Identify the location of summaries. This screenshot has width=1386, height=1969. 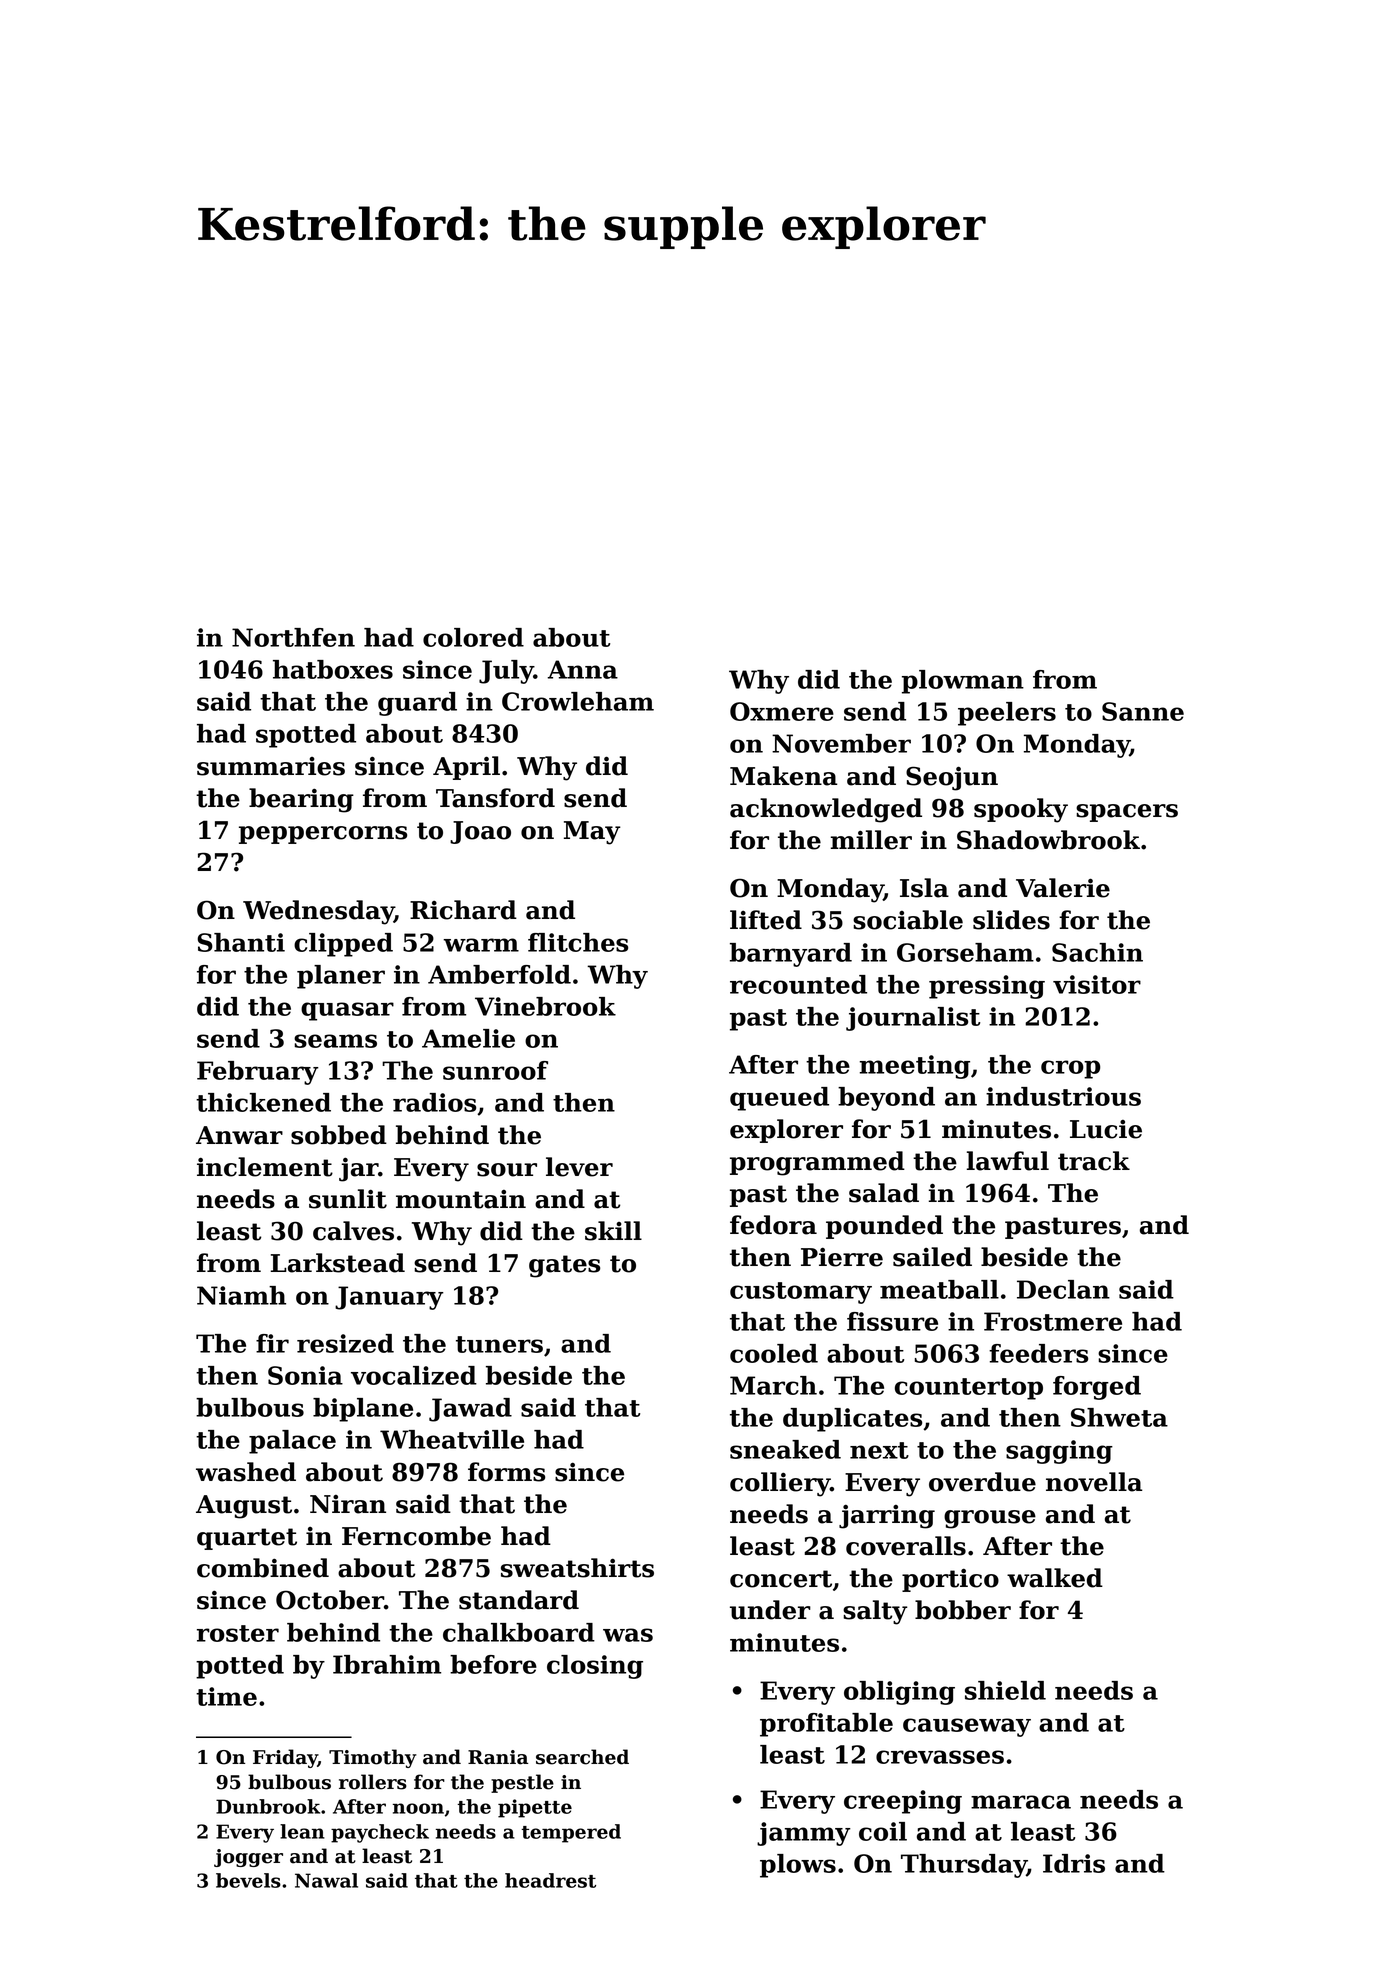
(271, 766).
